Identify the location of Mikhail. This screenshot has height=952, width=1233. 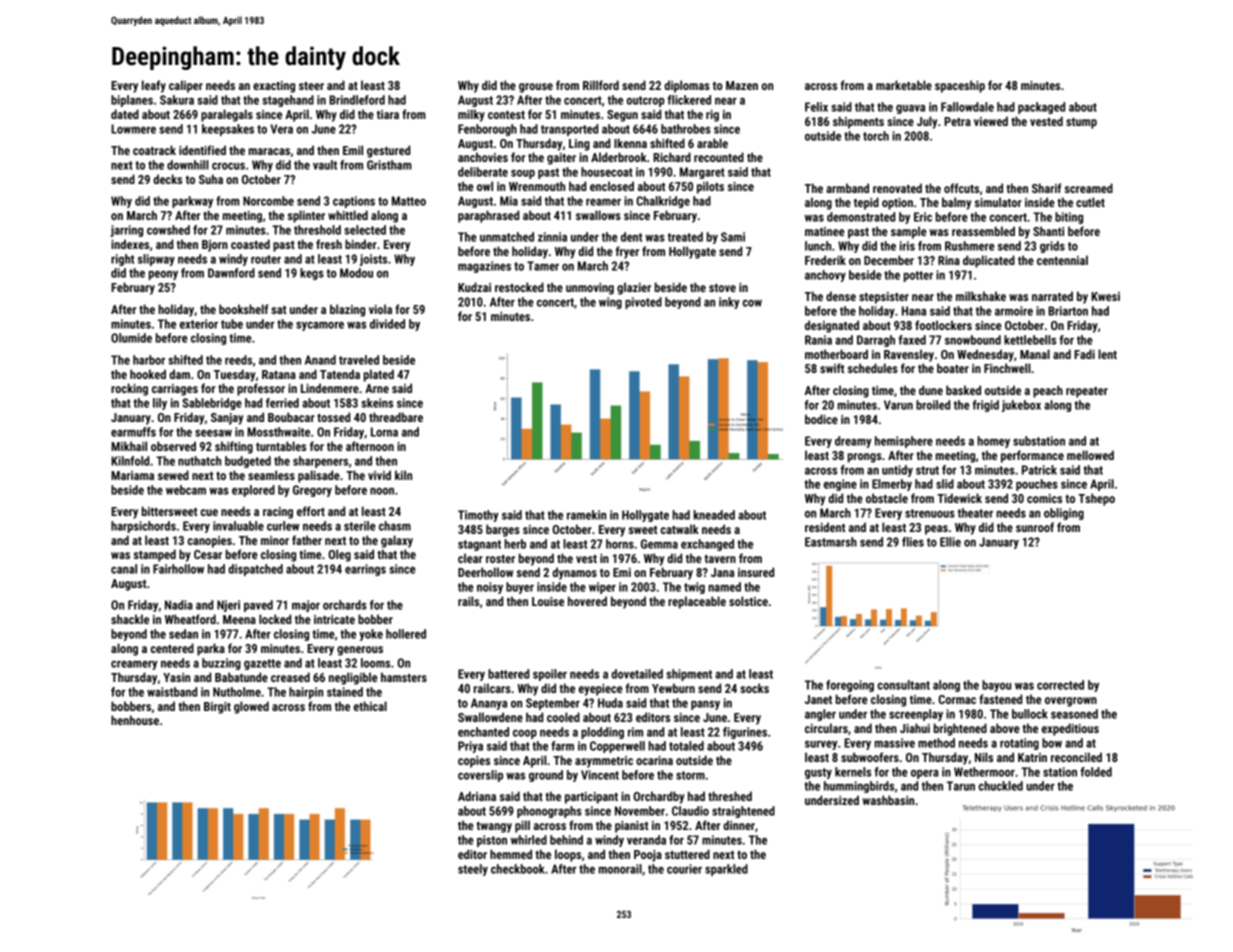
(129, 446).
